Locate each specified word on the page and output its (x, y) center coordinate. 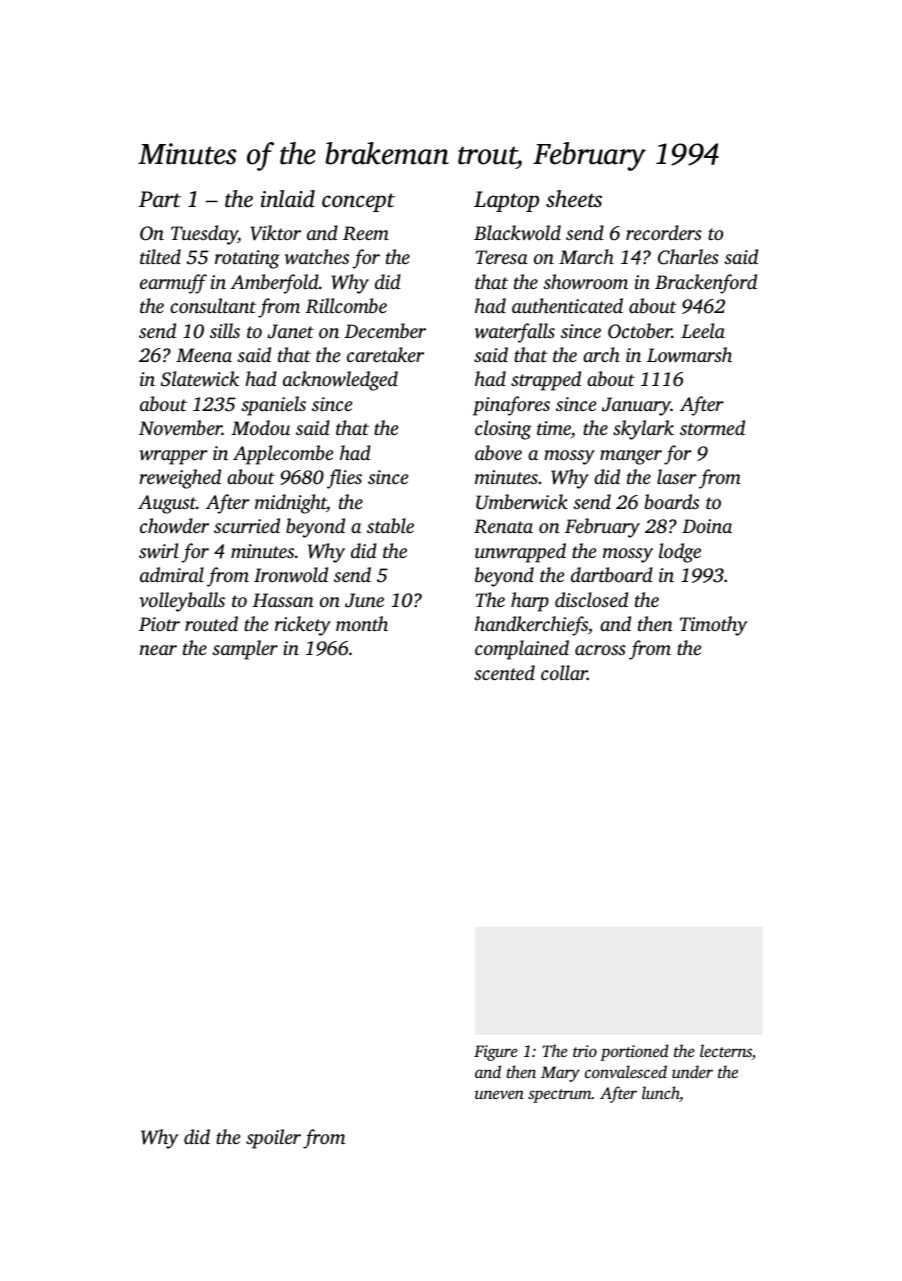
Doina (707, 526)
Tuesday (204, 235)
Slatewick (200, 379)
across (600, 650)
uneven (499, 1094)
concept (358, 202)
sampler (245, 650)
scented (504, 672)
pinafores (511, 406)
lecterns (726, 1050)
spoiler (273, 1139)
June (364, 600)
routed (211, 623)
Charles (688, 257)
